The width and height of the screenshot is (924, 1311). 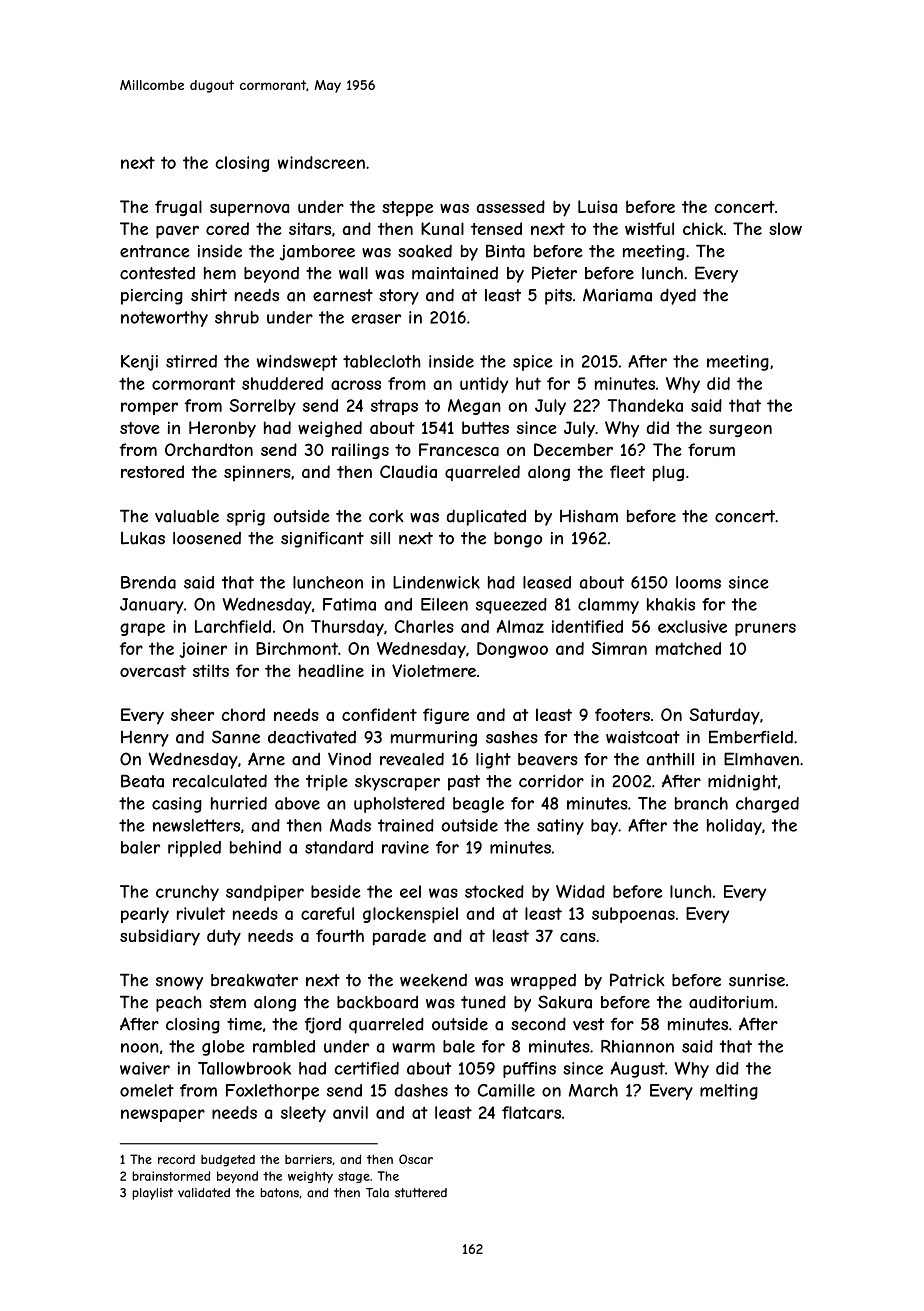 What do you see at coordinates (236, 737) in the screenshot?
I see `Sanne` at bounding box center [236, 737].
